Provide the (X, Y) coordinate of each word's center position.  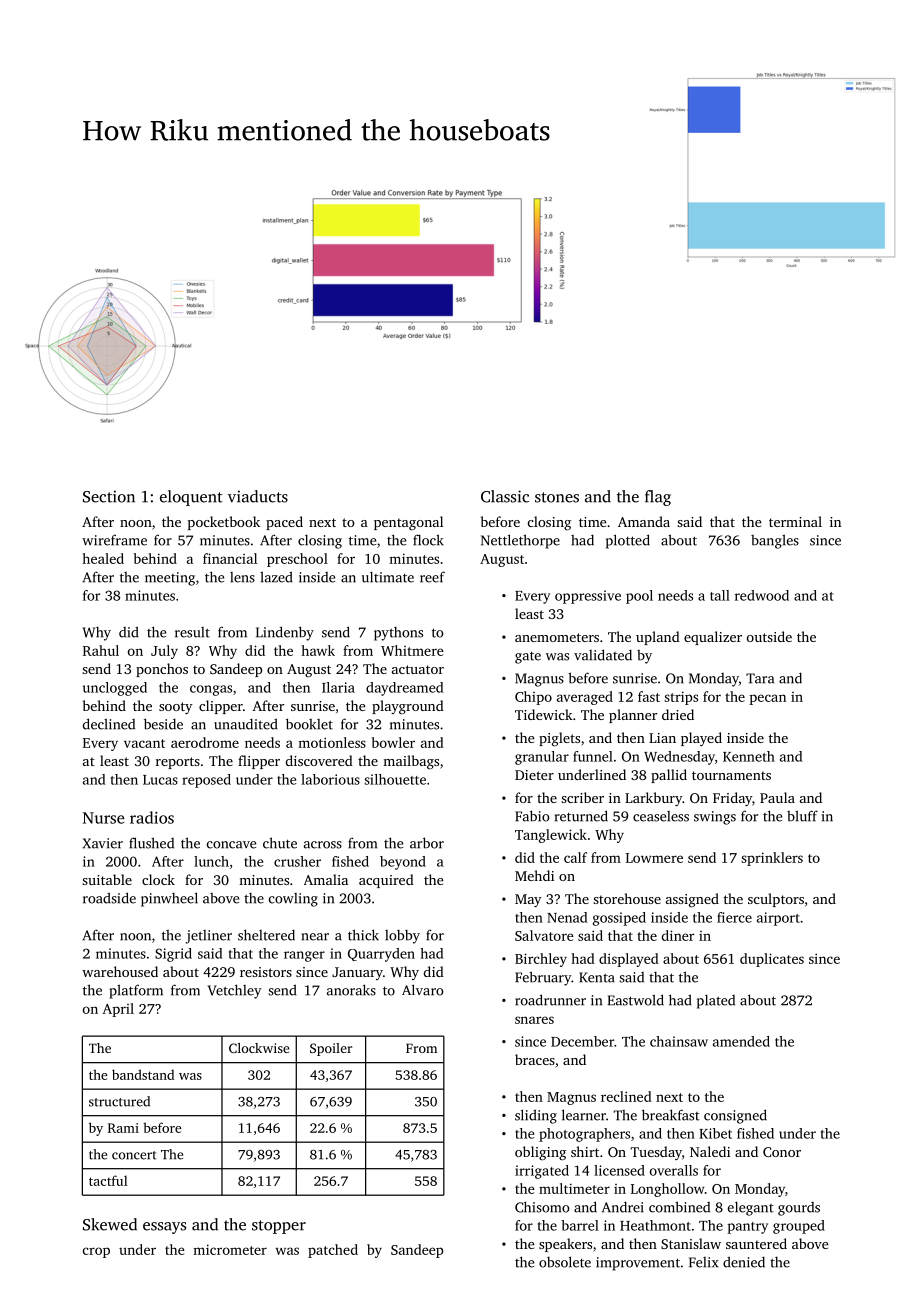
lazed (276, 577)
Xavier (102, 843)
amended (741, 1041)
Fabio (532, 816)
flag (658, 498)
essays (164, 1228)
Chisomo (542, 1207)
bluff (802, 816)
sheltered (266, 935)
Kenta (597, 977)
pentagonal (408, 523)
